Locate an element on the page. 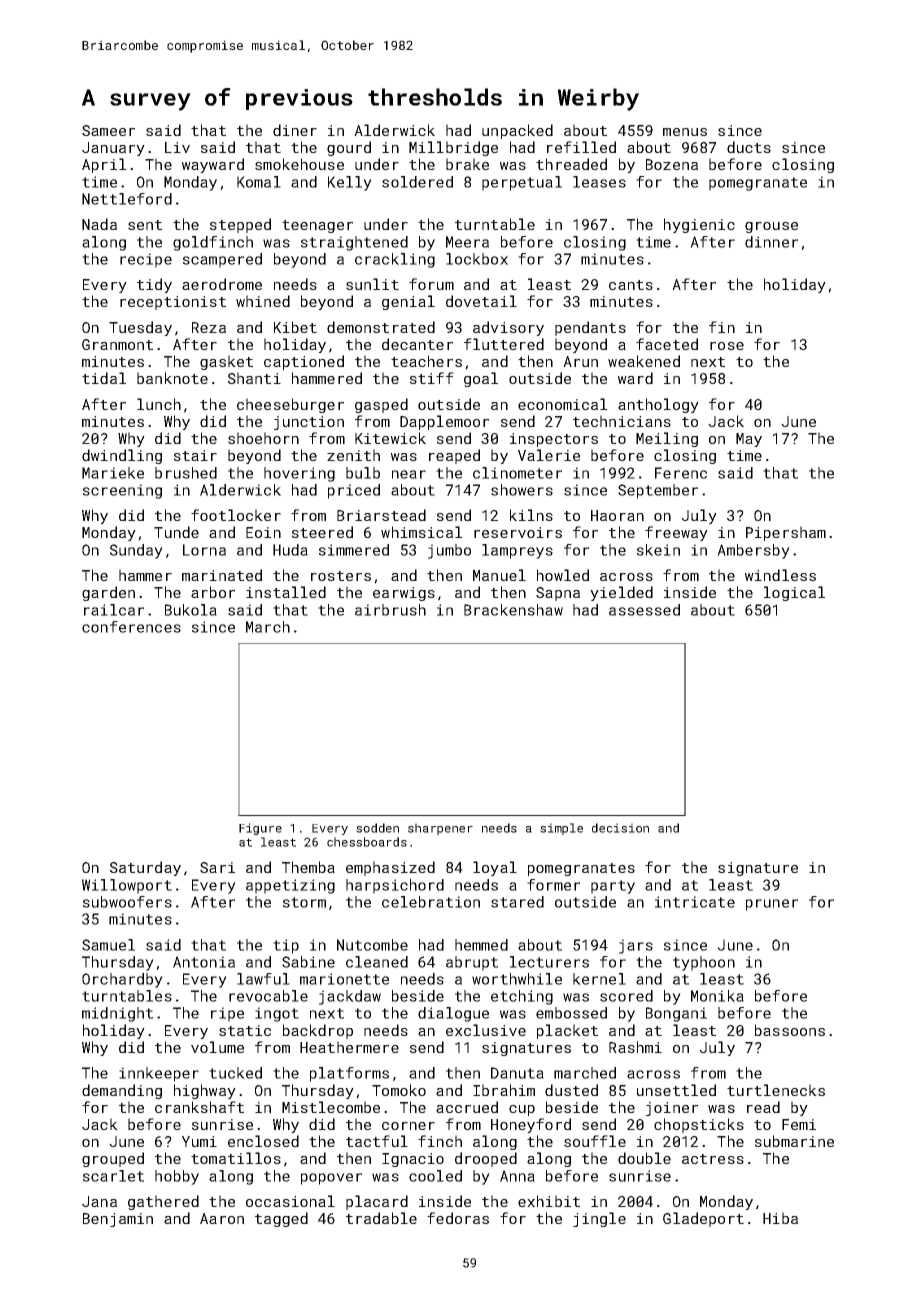 The width and height of the page is (924, 1308). fedoras is located at coordinates (458, 1218).
